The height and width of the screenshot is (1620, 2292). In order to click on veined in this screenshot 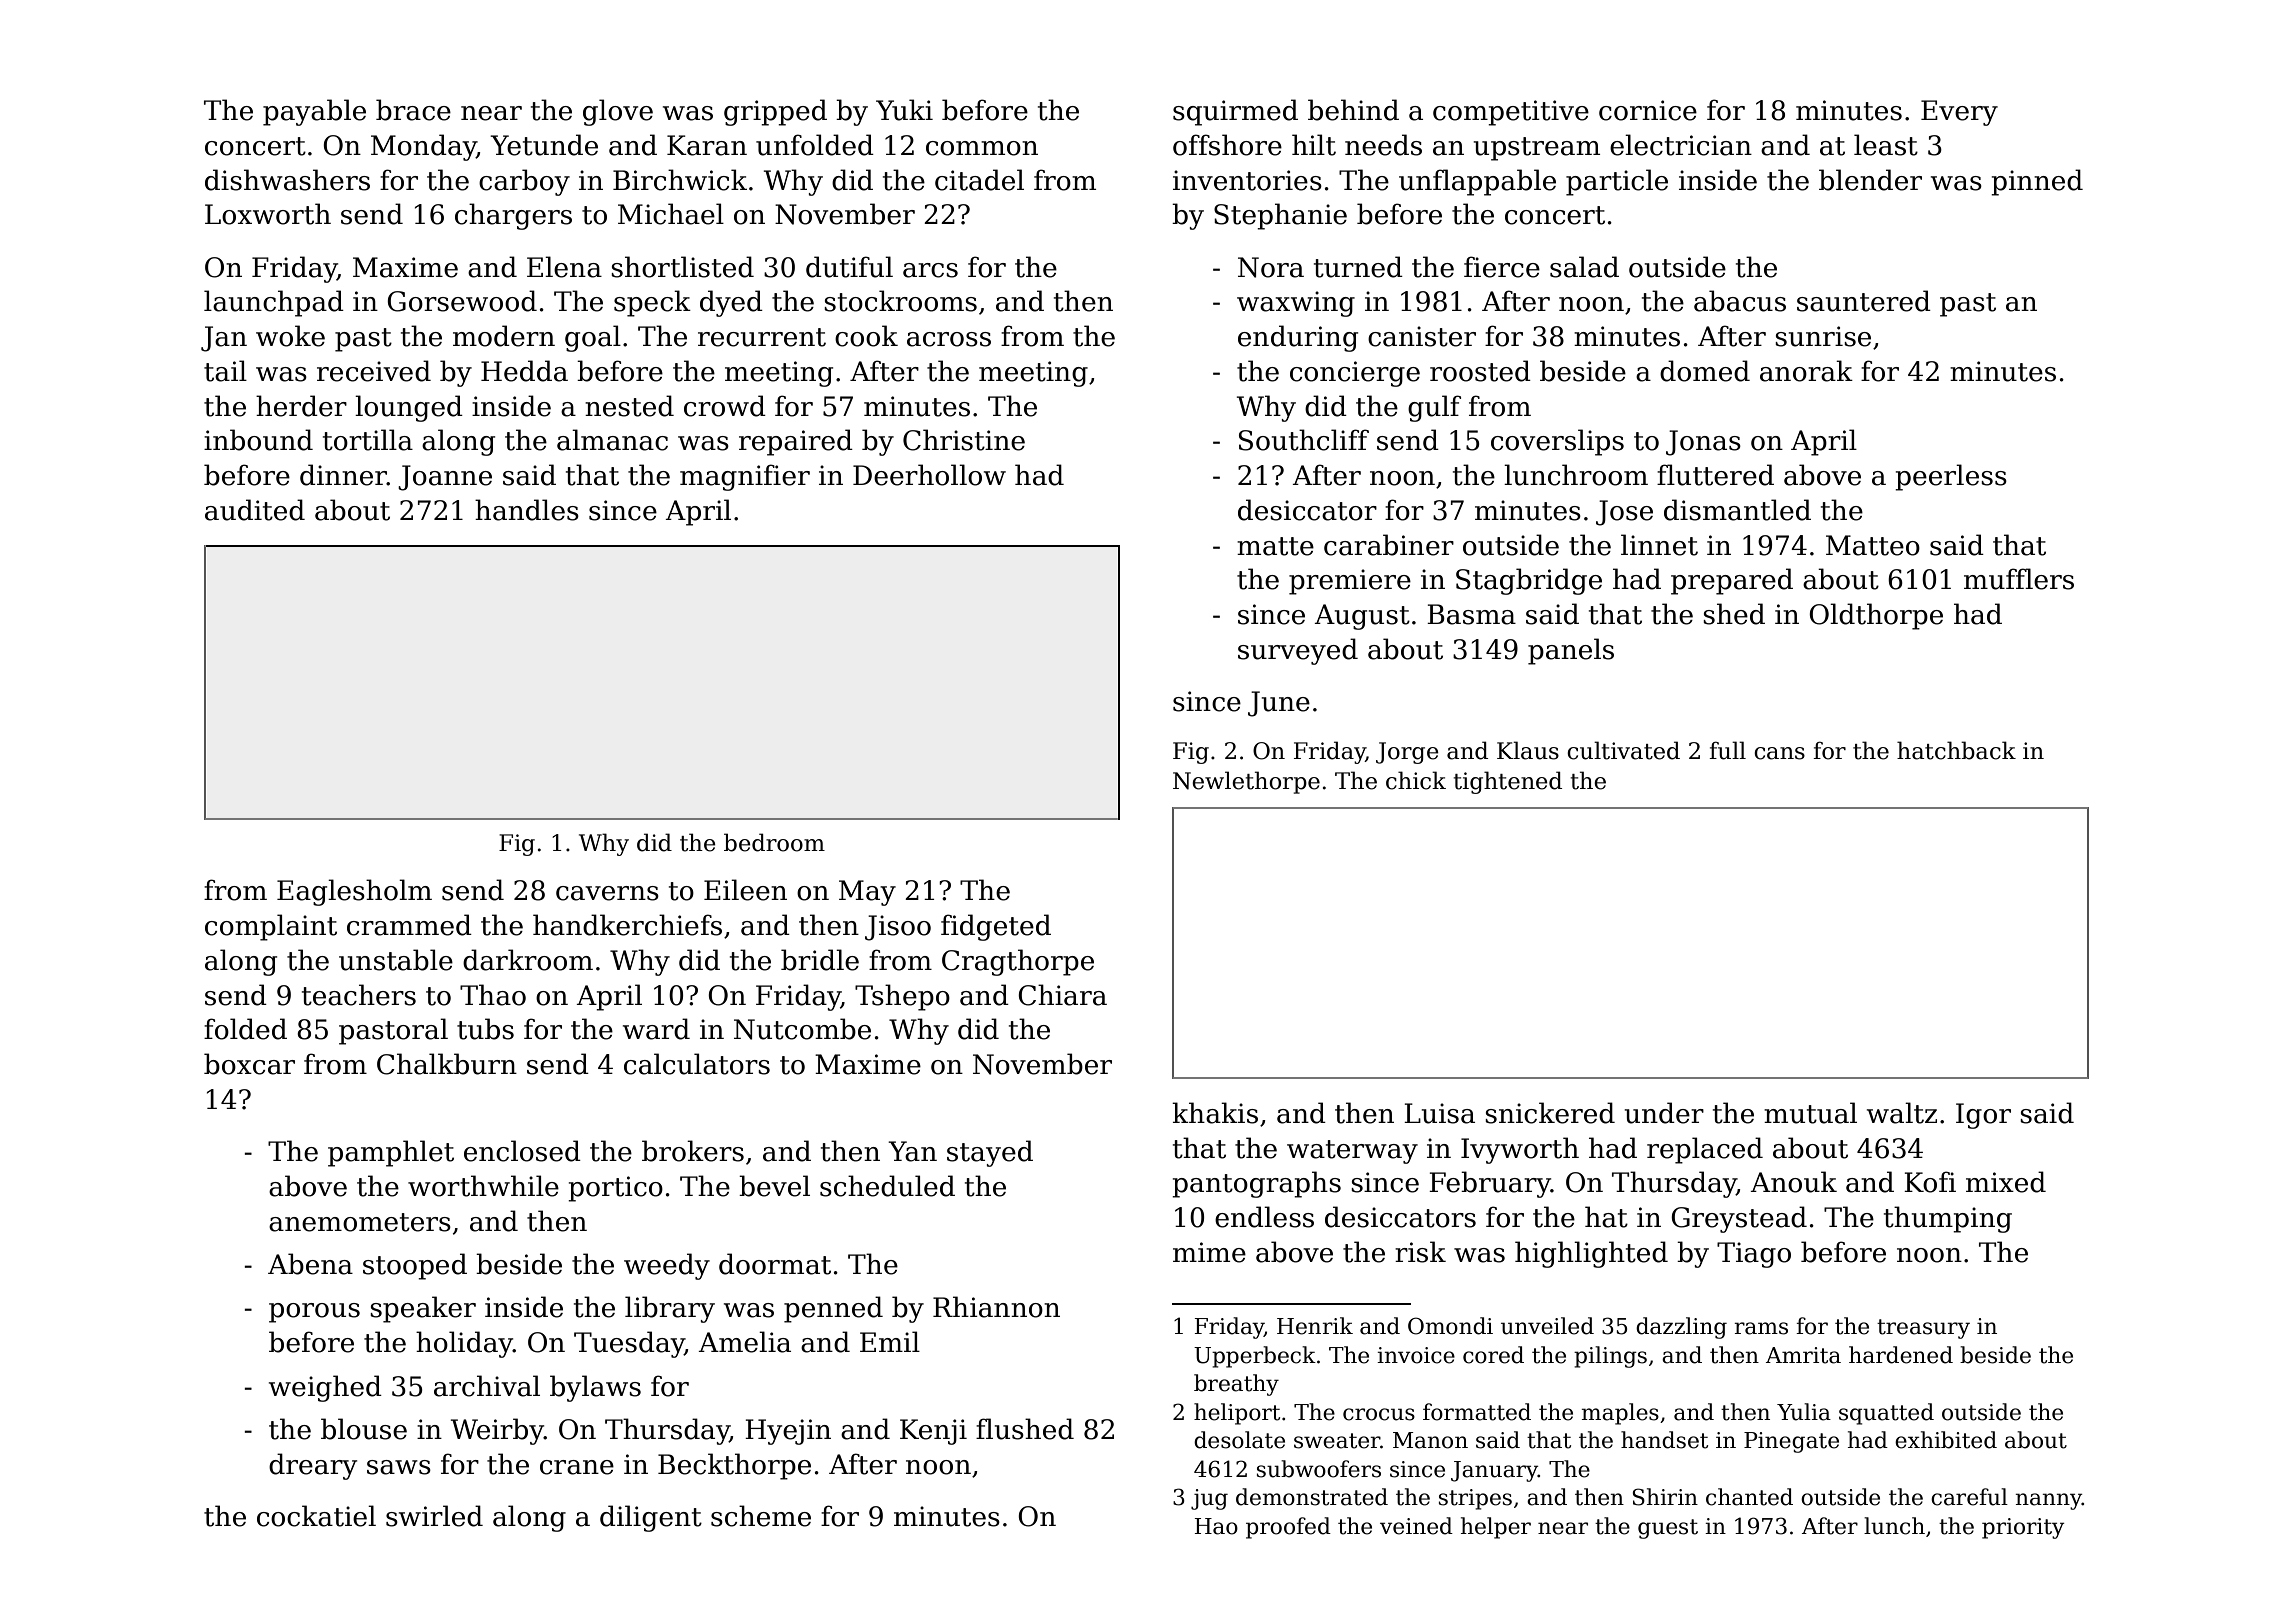, I will do `click(1416, 1526)`.
